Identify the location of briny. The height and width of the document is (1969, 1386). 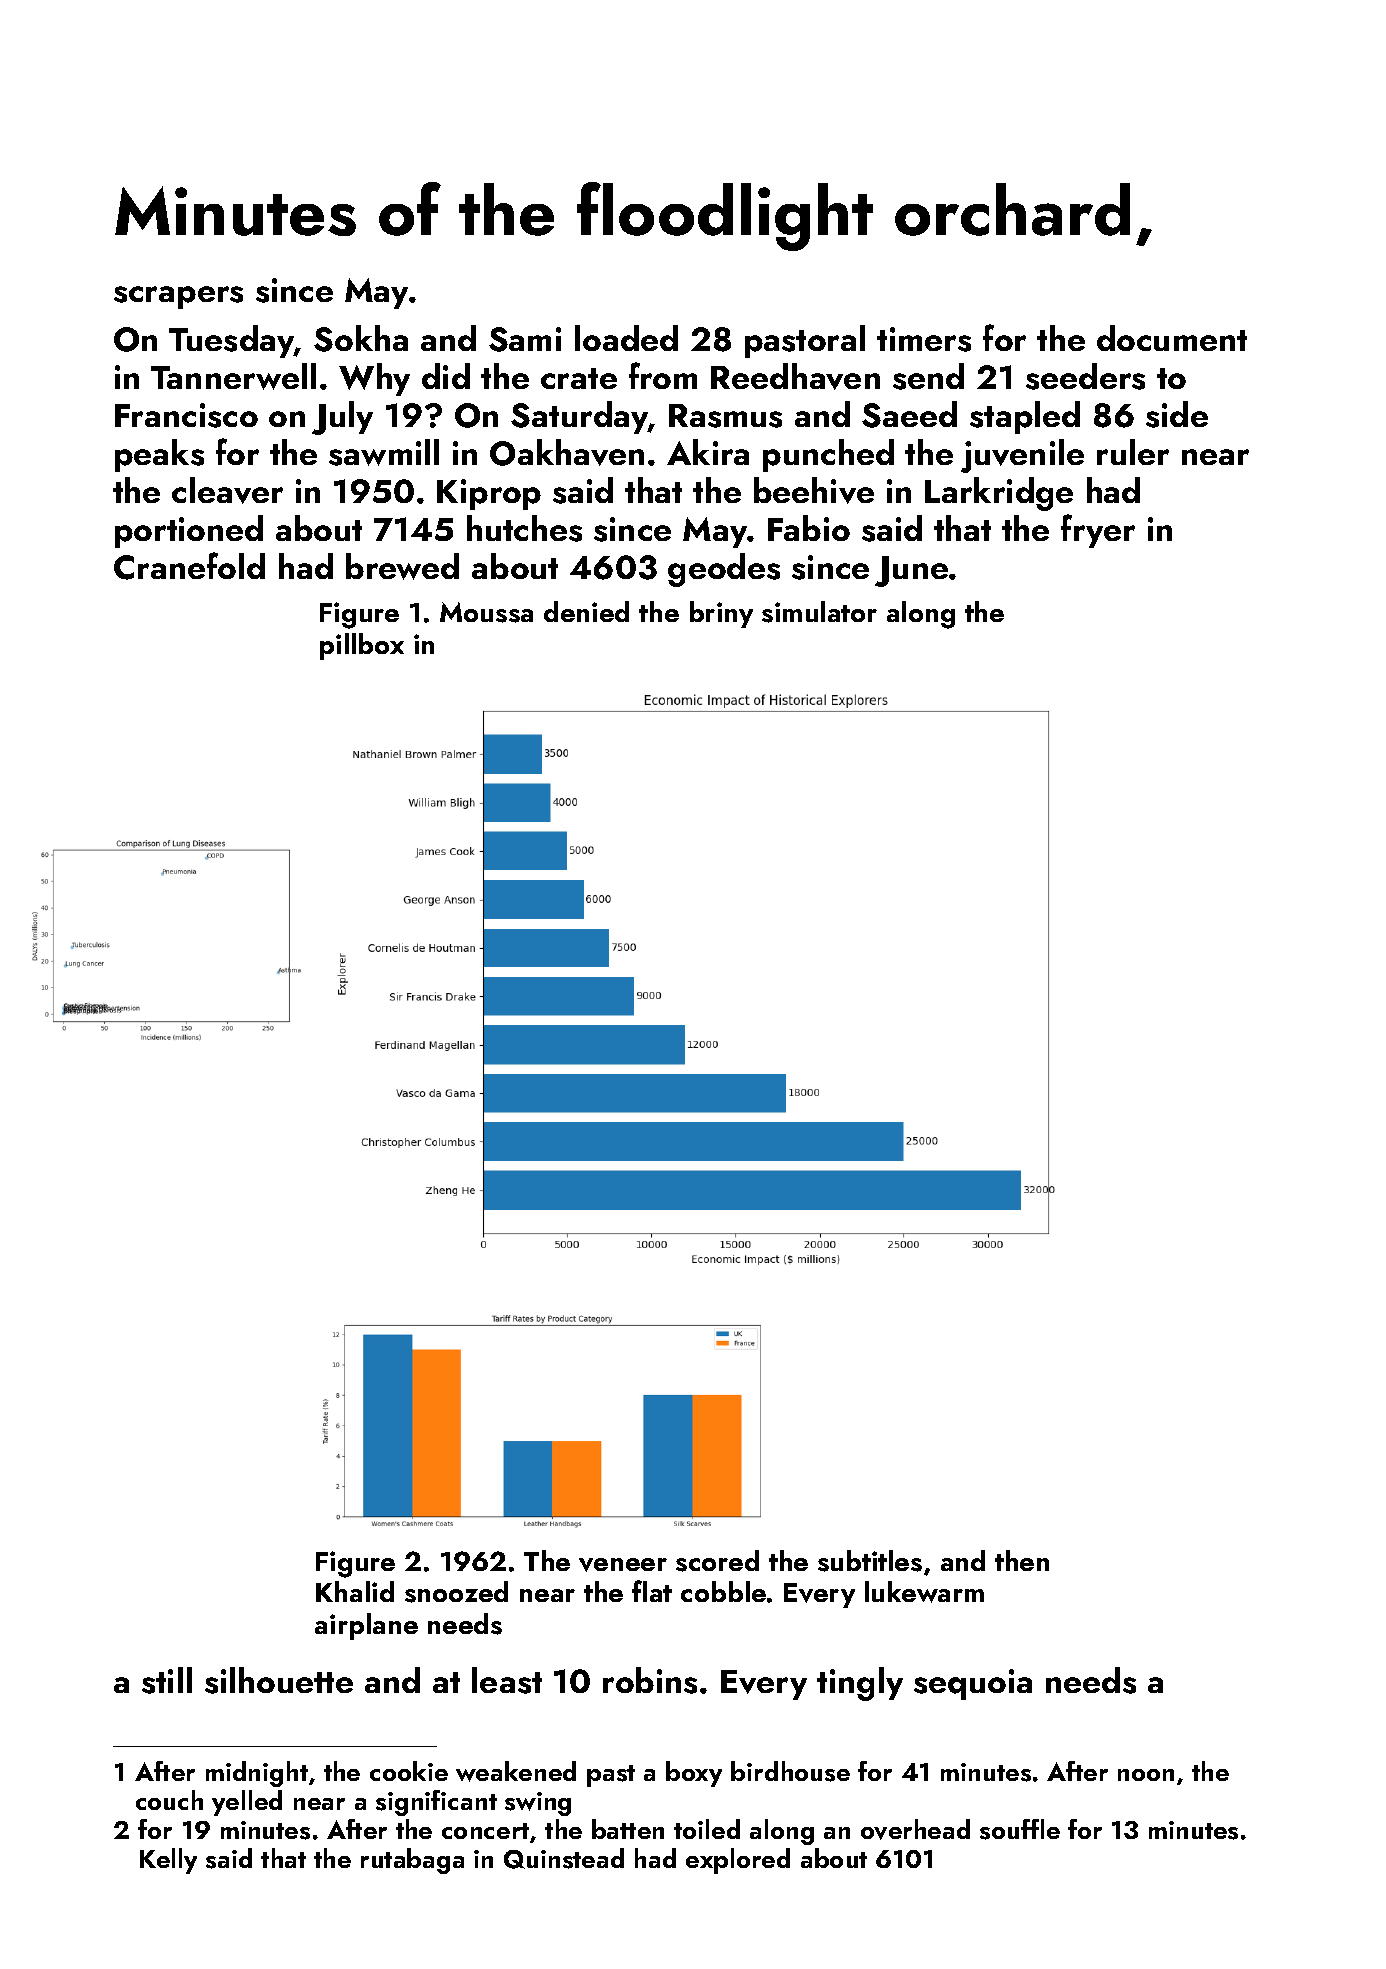
(721, 614).
